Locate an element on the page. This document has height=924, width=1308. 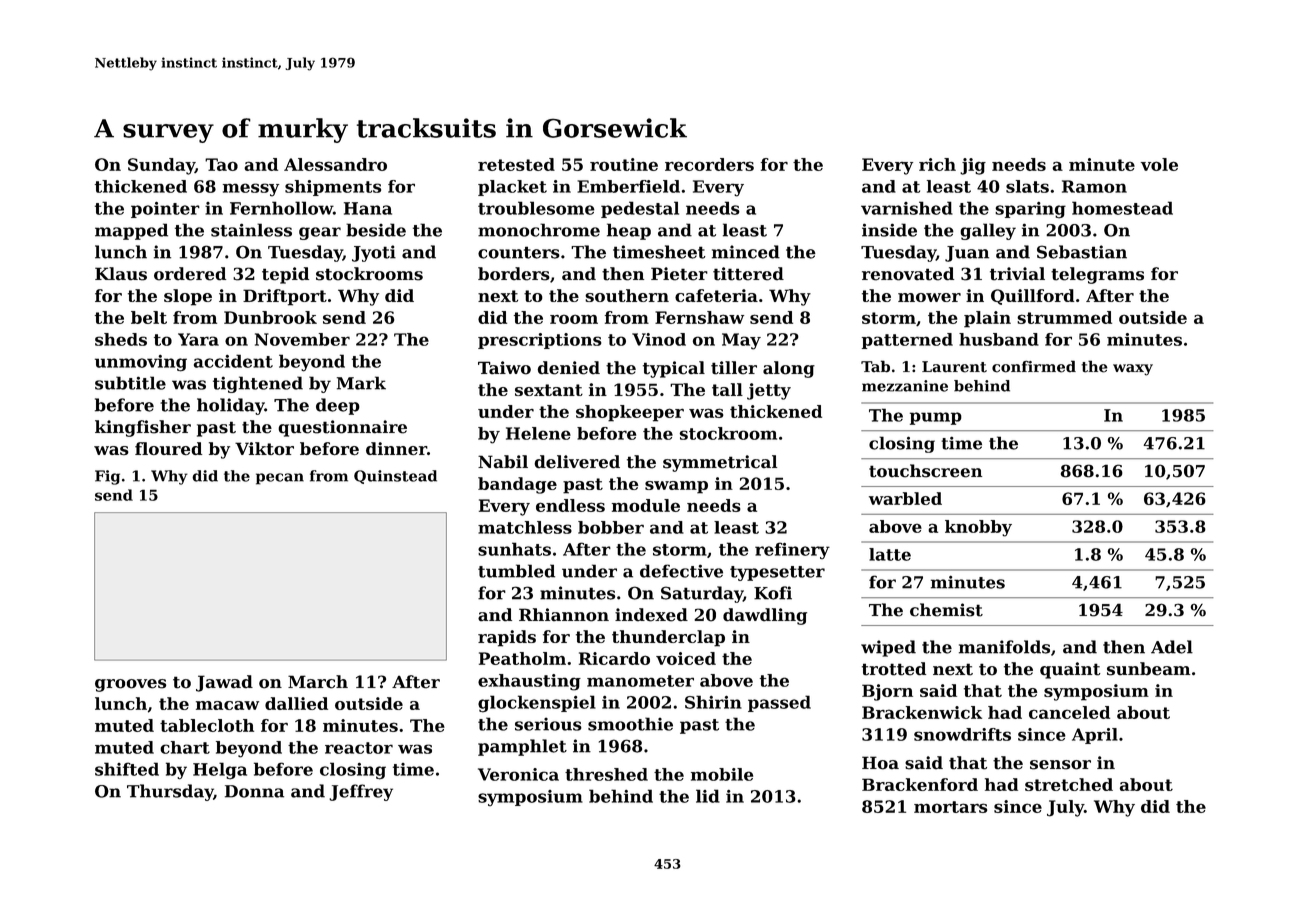
tittered is located at coordinates (748, 274).
